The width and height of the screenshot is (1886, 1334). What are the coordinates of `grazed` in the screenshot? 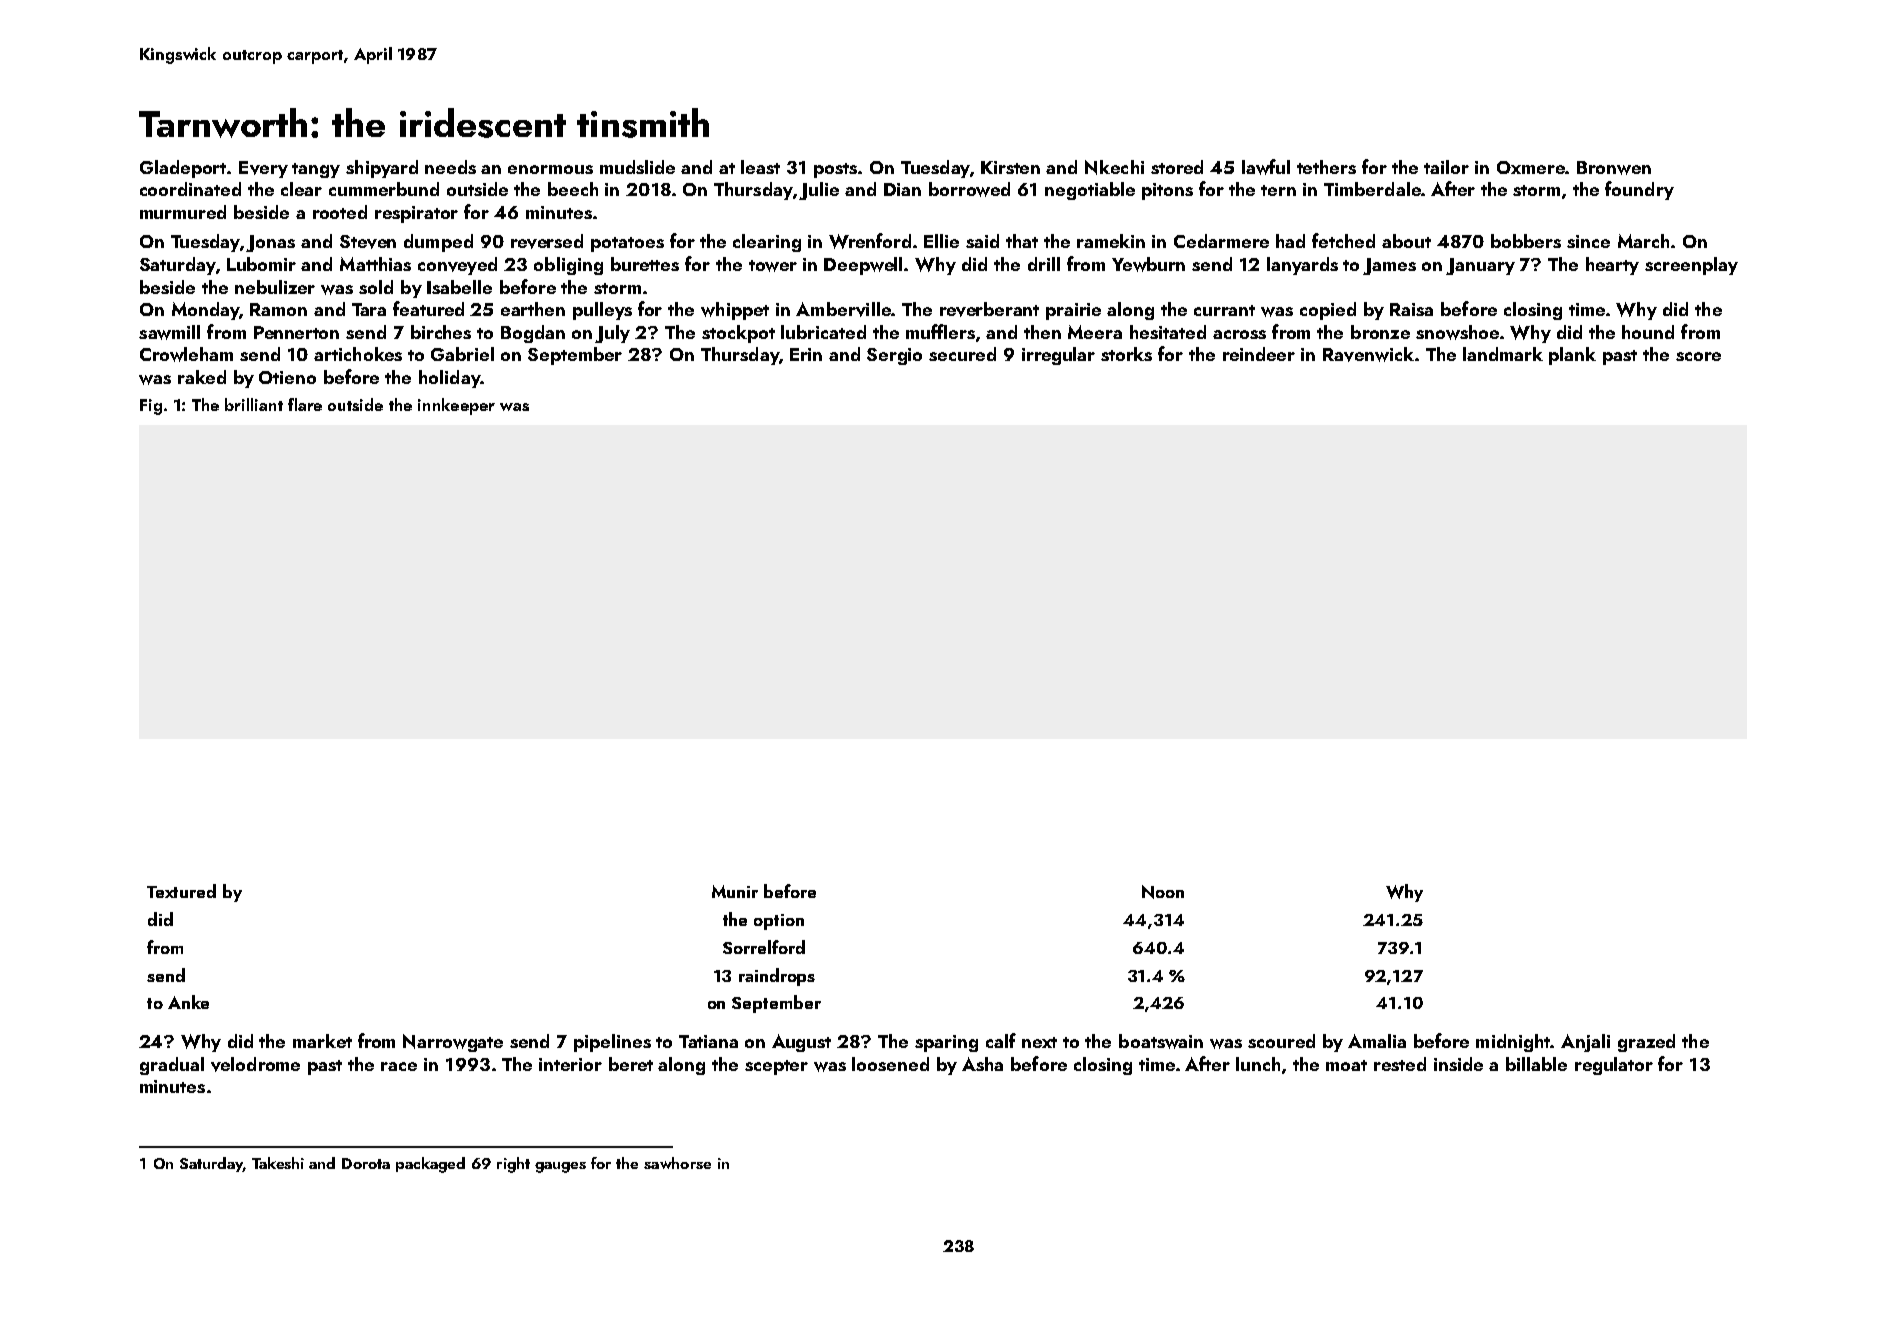 It's located at (1646, 1043).
